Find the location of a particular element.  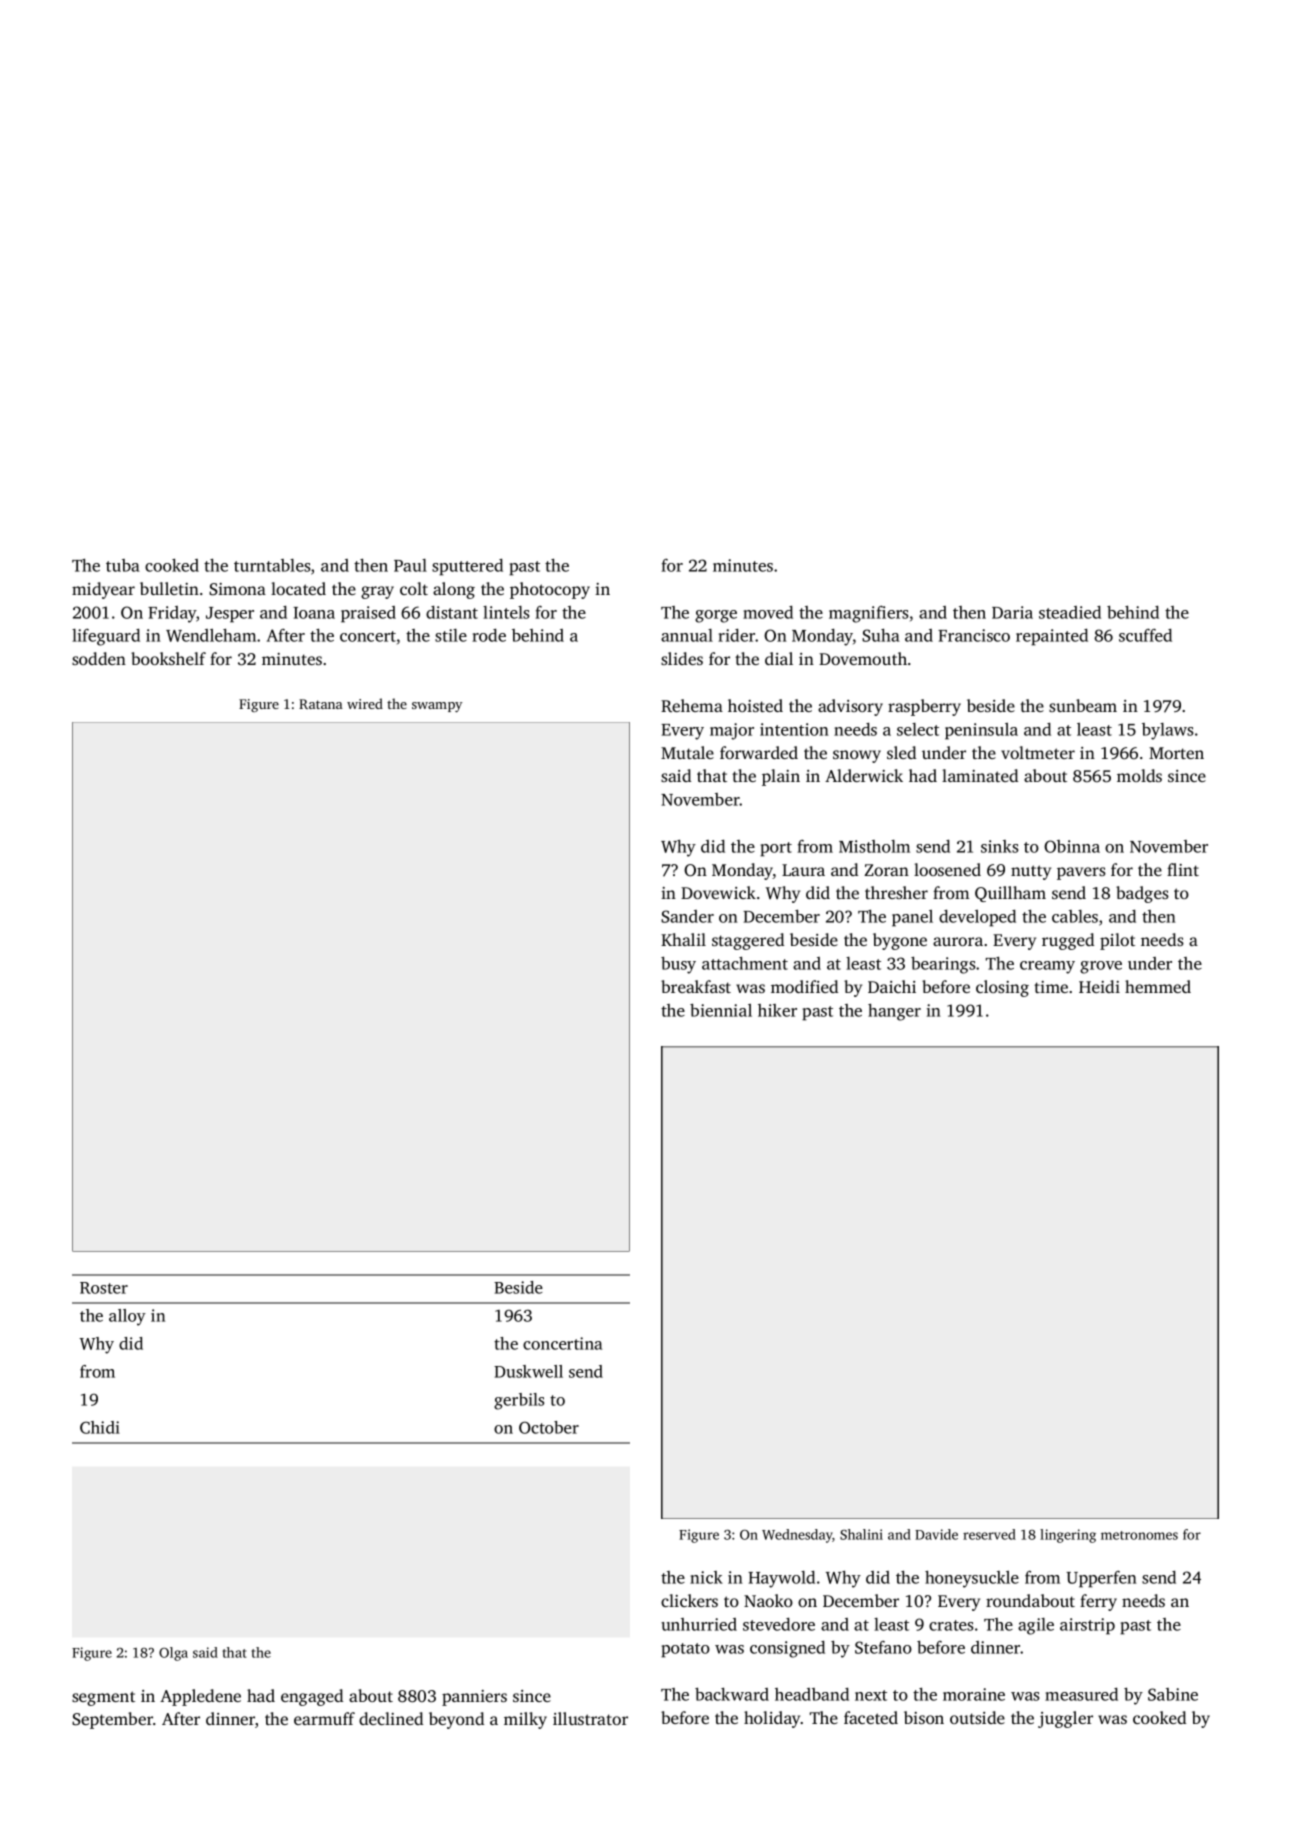

Paul is located at coordinates (410, 565).
